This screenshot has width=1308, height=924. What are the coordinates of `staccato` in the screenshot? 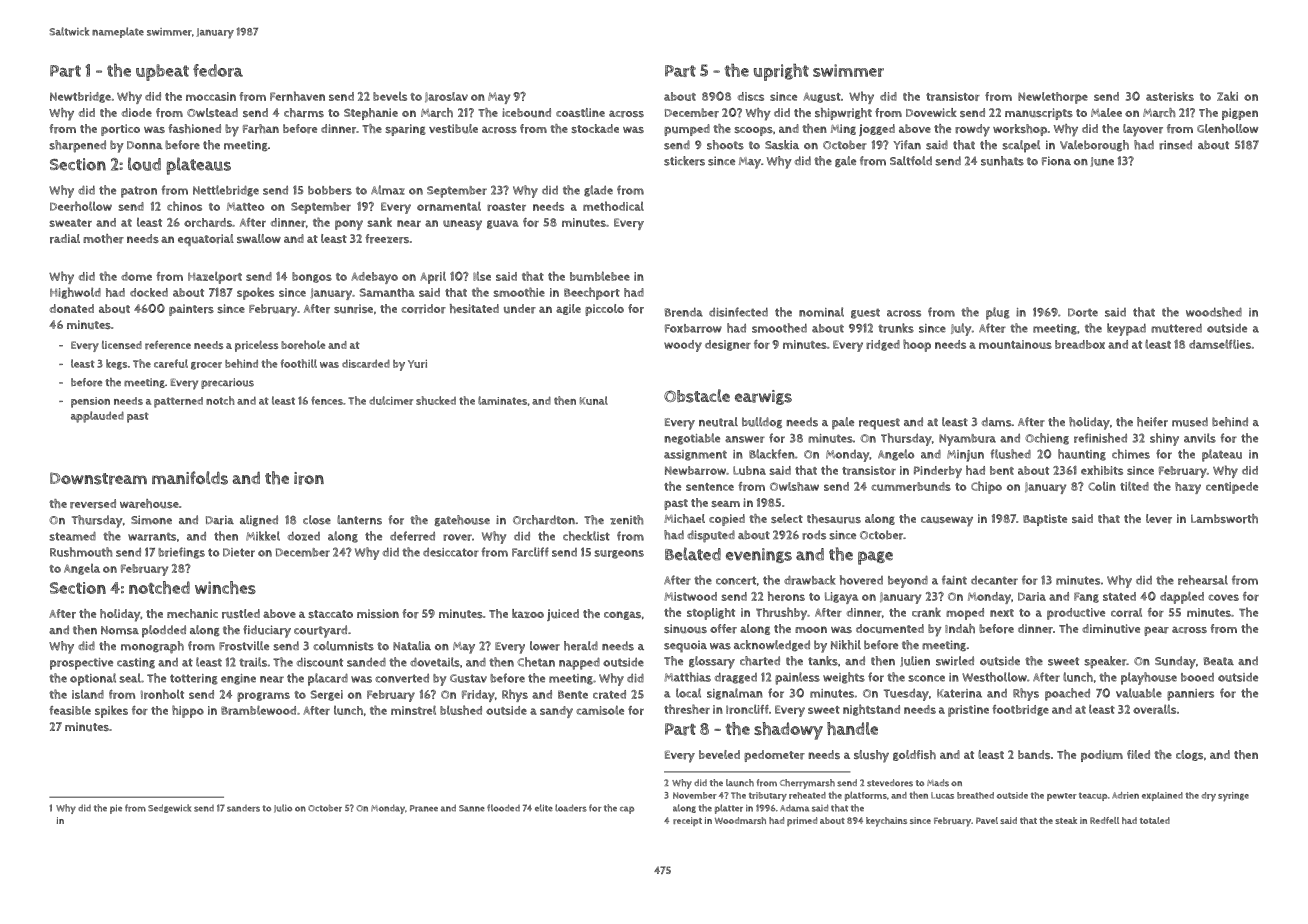 It's located at (330, 614).
